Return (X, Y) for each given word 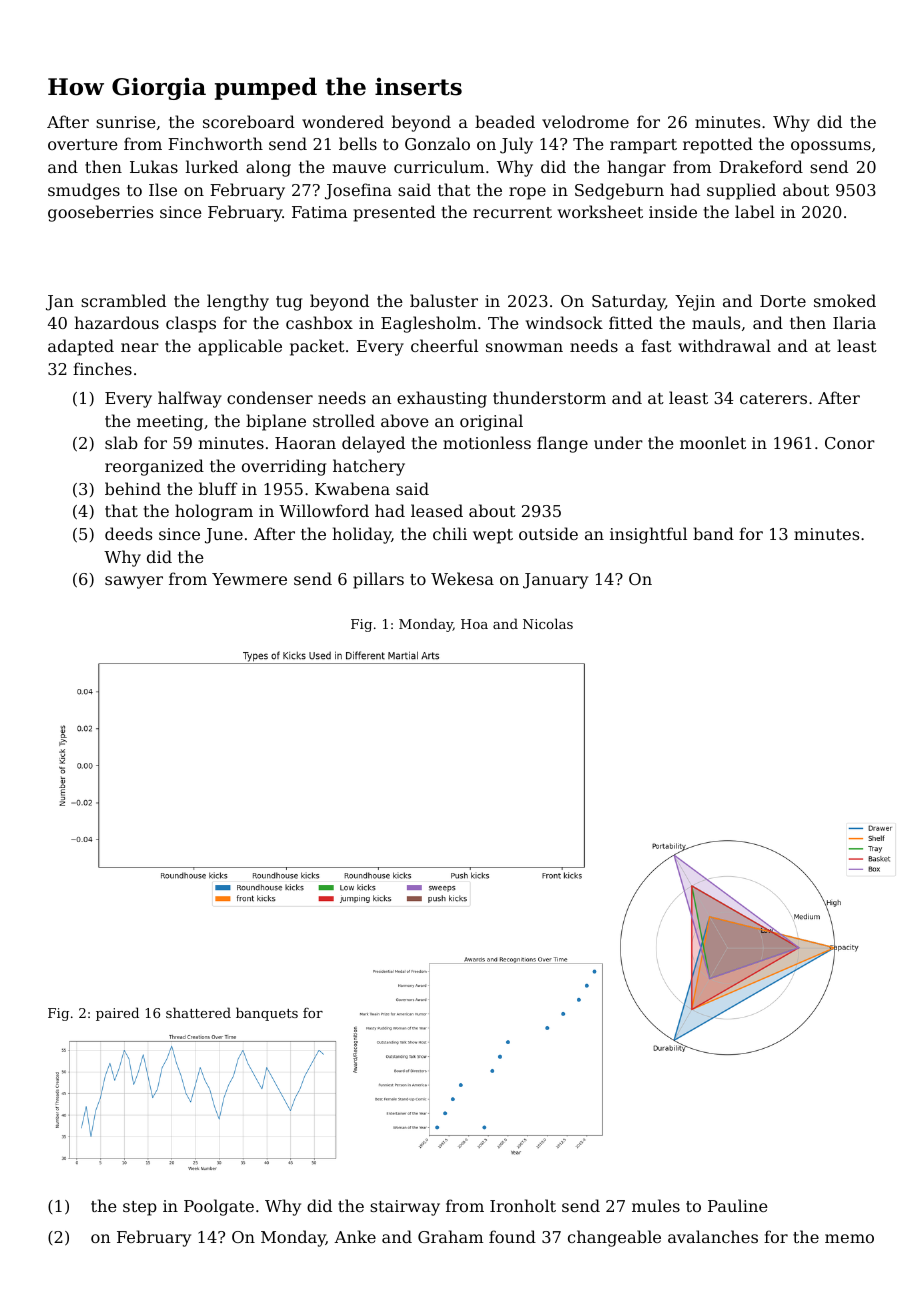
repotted (718, 145)
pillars (378, 580)
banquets (267, 1014)
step (140, 1208)
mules (656, 1205)
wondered (343, 121)
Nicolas (548, 623)
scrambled (123, 300)
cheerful (444, 345)
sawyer (134, 582)
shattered (198, 1012)
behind (133, 488)
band (713, 533)
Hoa (474, 624)
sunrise (126, 122)
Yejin (695, 303)
